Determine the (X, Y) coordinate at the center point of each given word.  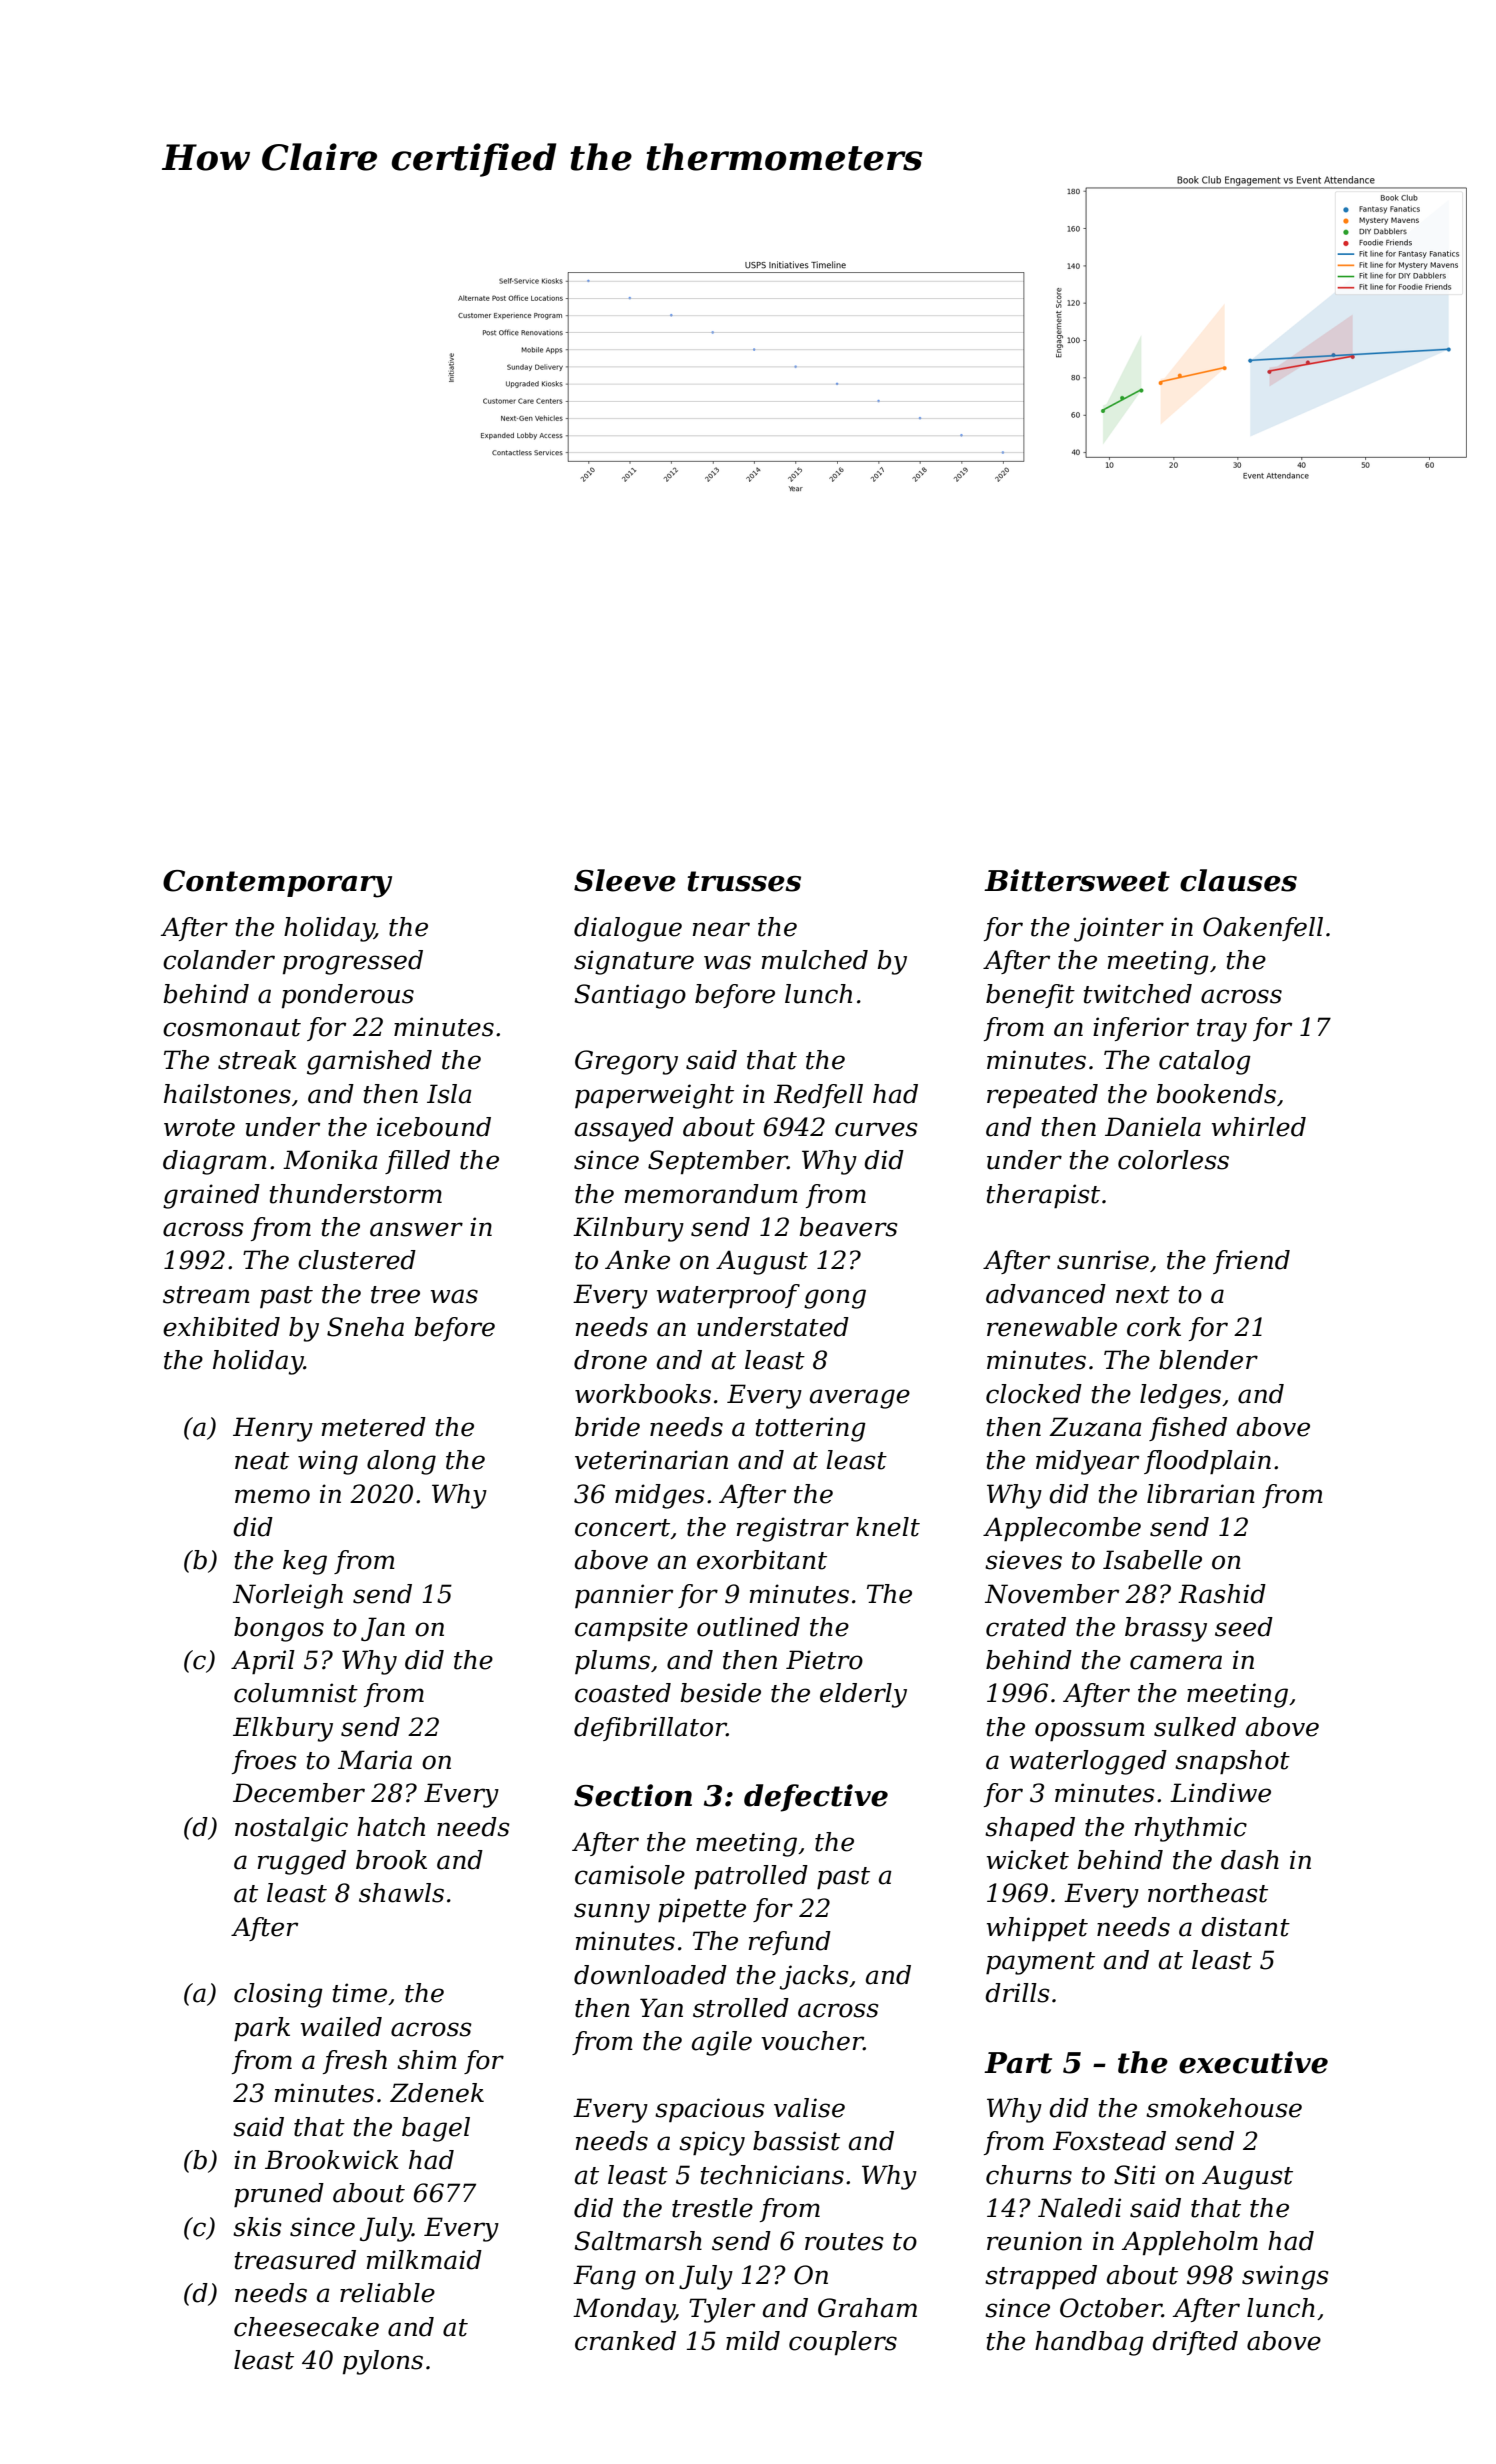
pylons (383, 2362)
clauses (1238, 880)
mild (753, 2341)
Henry (273, 1429)
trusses (744, 881)
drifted (1195, 2343)
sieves (1023, 1560)
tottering (811, 1429)
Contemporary (277, 884)
